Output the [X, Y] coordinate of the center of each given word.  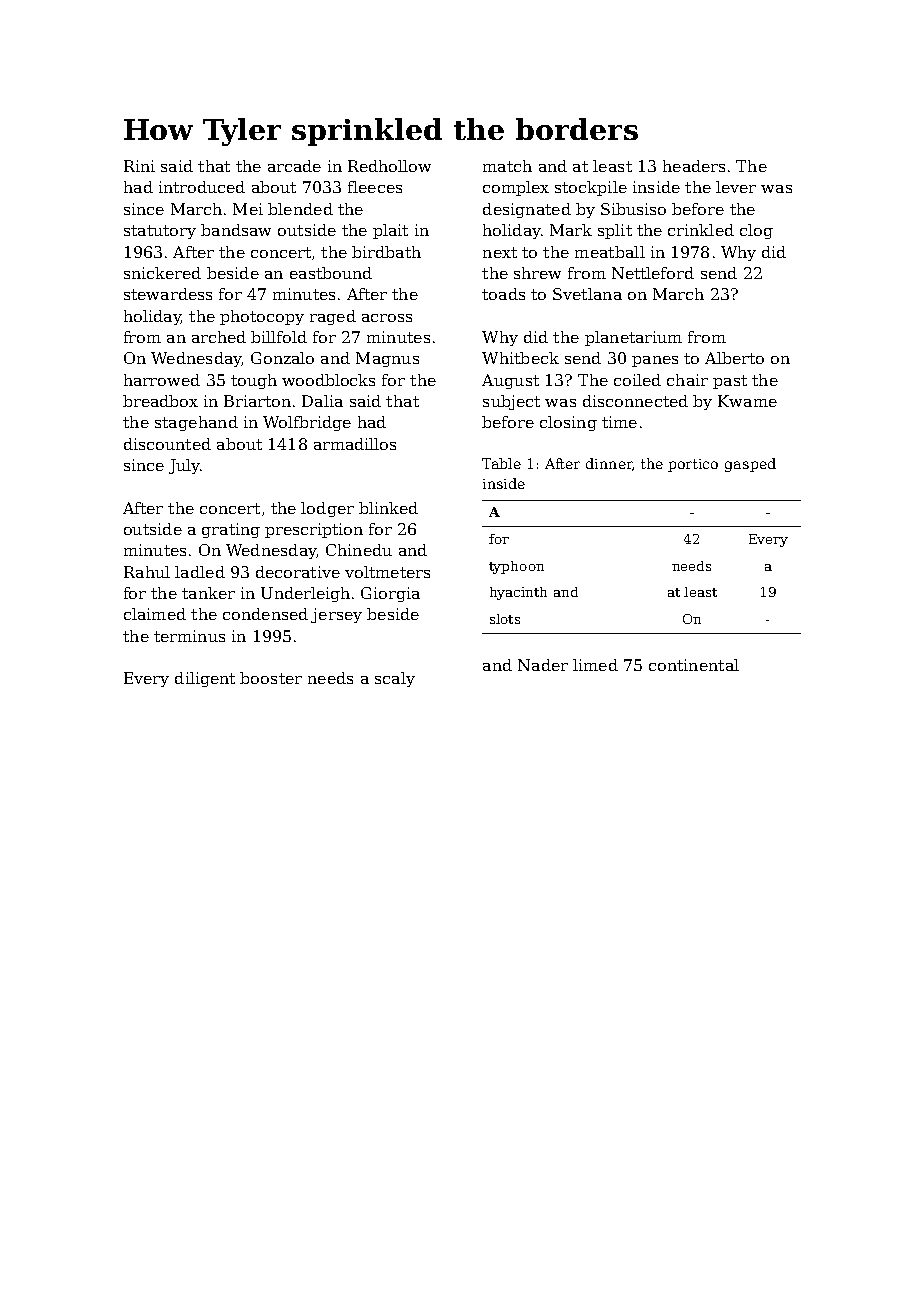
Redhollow [389, 166]
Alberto [734, 358]
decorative [298, 572]
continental [694, 665]
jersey [336, 615]
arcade [294, 166]
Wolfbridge [307, 423]
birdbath [386, 252]
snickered [162, 273]
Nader [543, 665]
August [510, 381]
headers [694, 166]
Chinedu [359, 550]
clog [756, 231]
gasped [750, 465]
